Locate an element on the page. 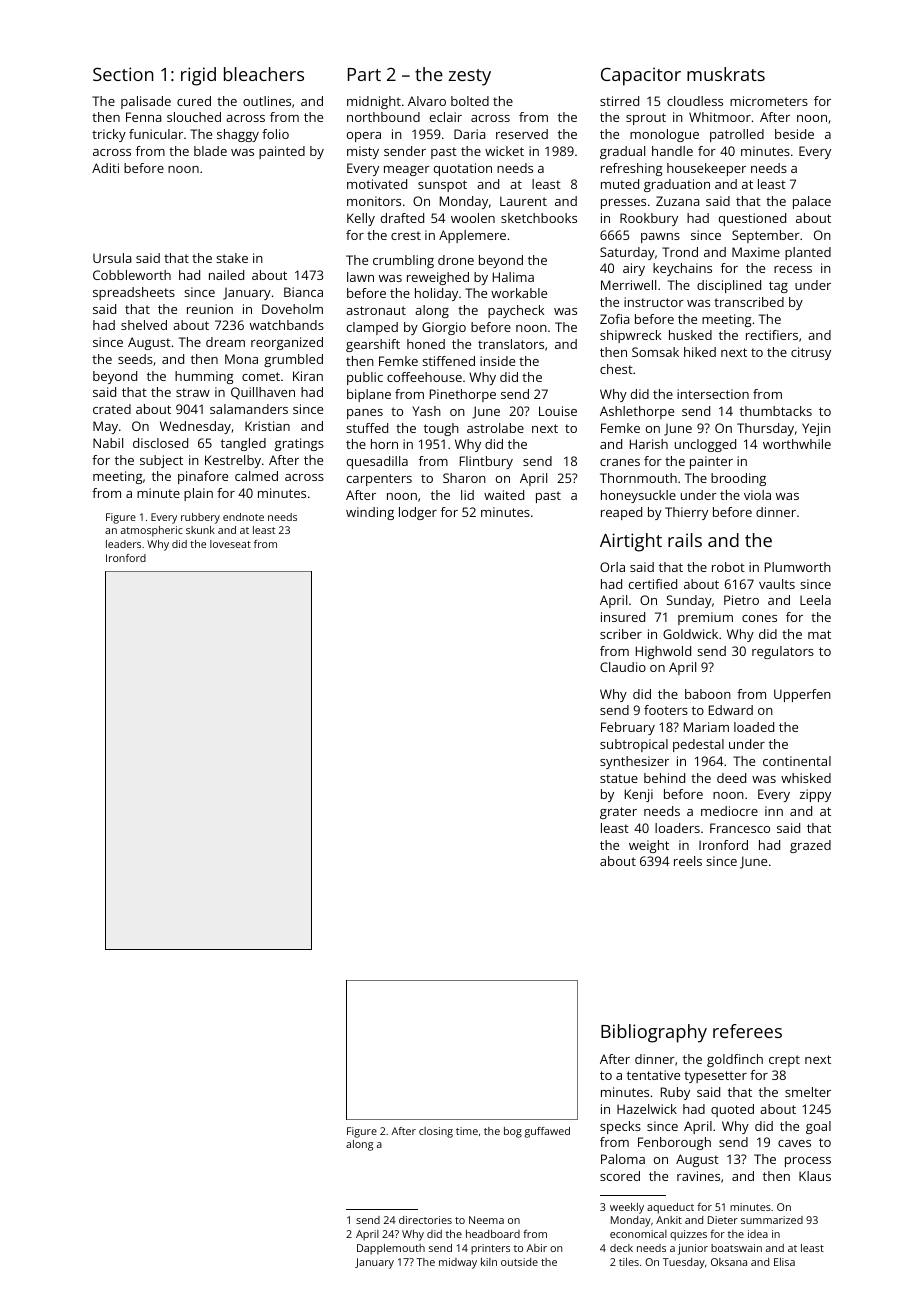  time is located at coordinates (467, 1131).
